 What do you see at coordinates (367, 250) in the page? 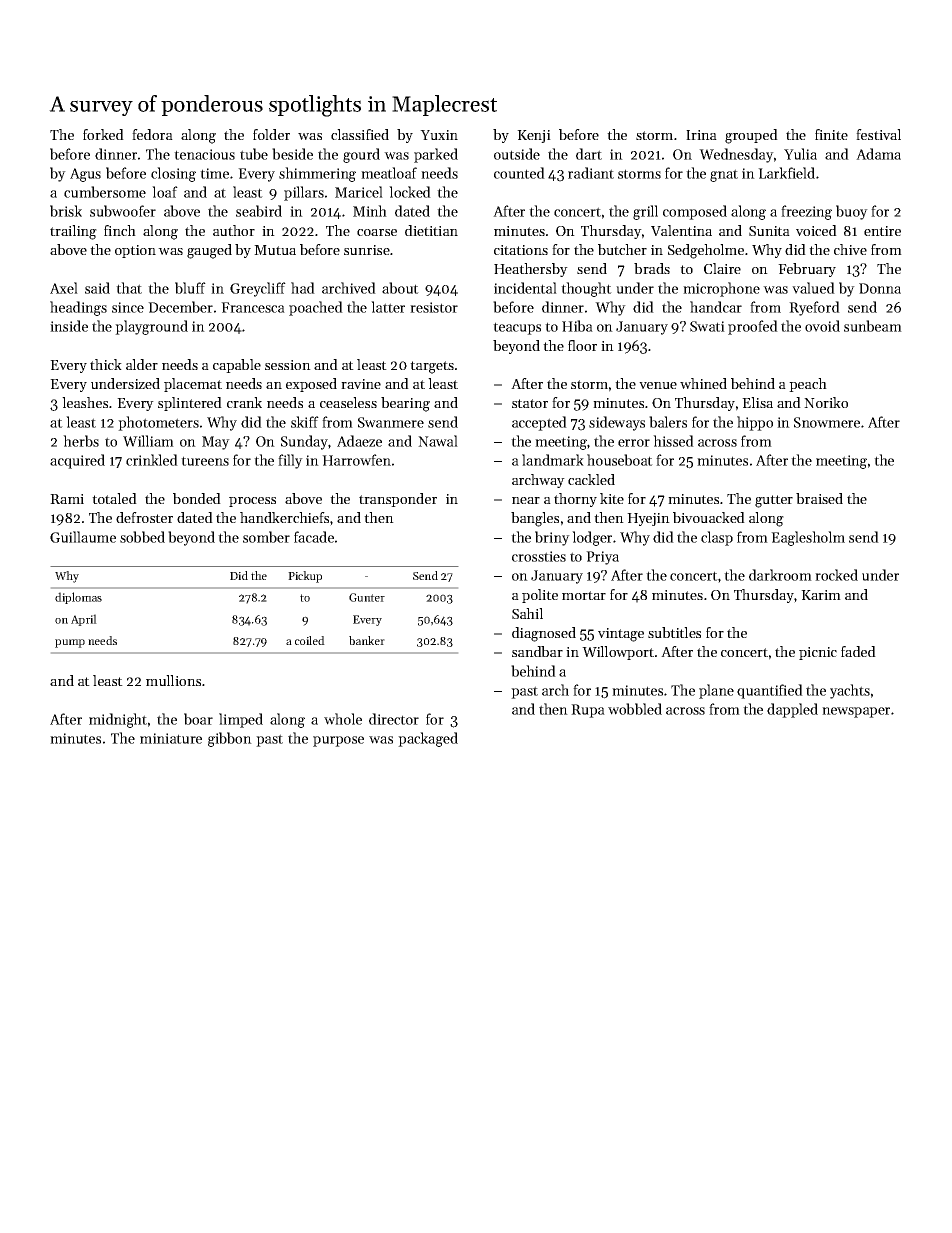
I see `sunrise` at bounding box center [367, 250].
